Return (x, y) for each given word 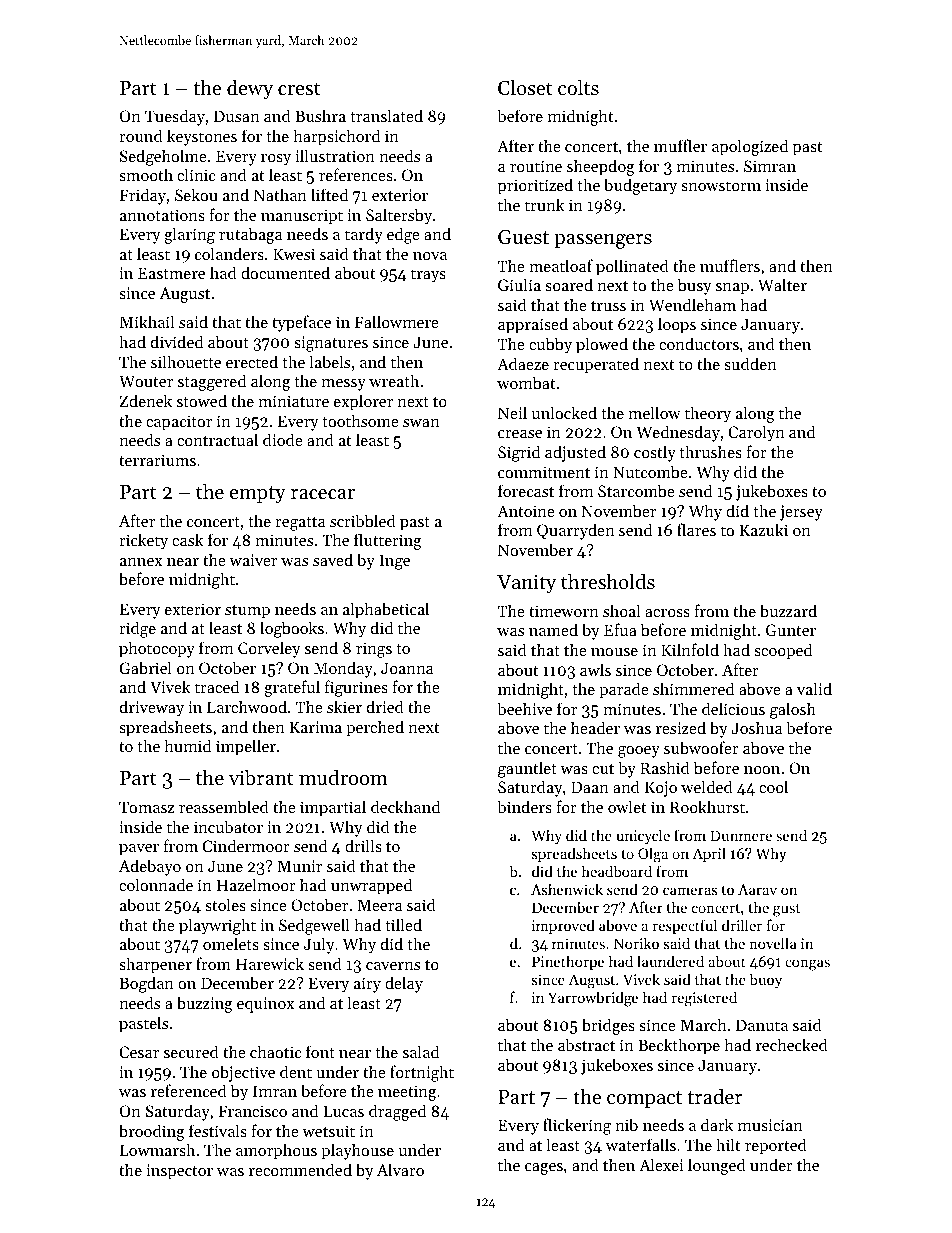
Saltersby (399, 216)
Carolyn (756, 433)
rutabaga (250, 235)
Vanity (526, 584)
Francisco (253, 1111)
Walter (782, 284)
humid (188, 745)
